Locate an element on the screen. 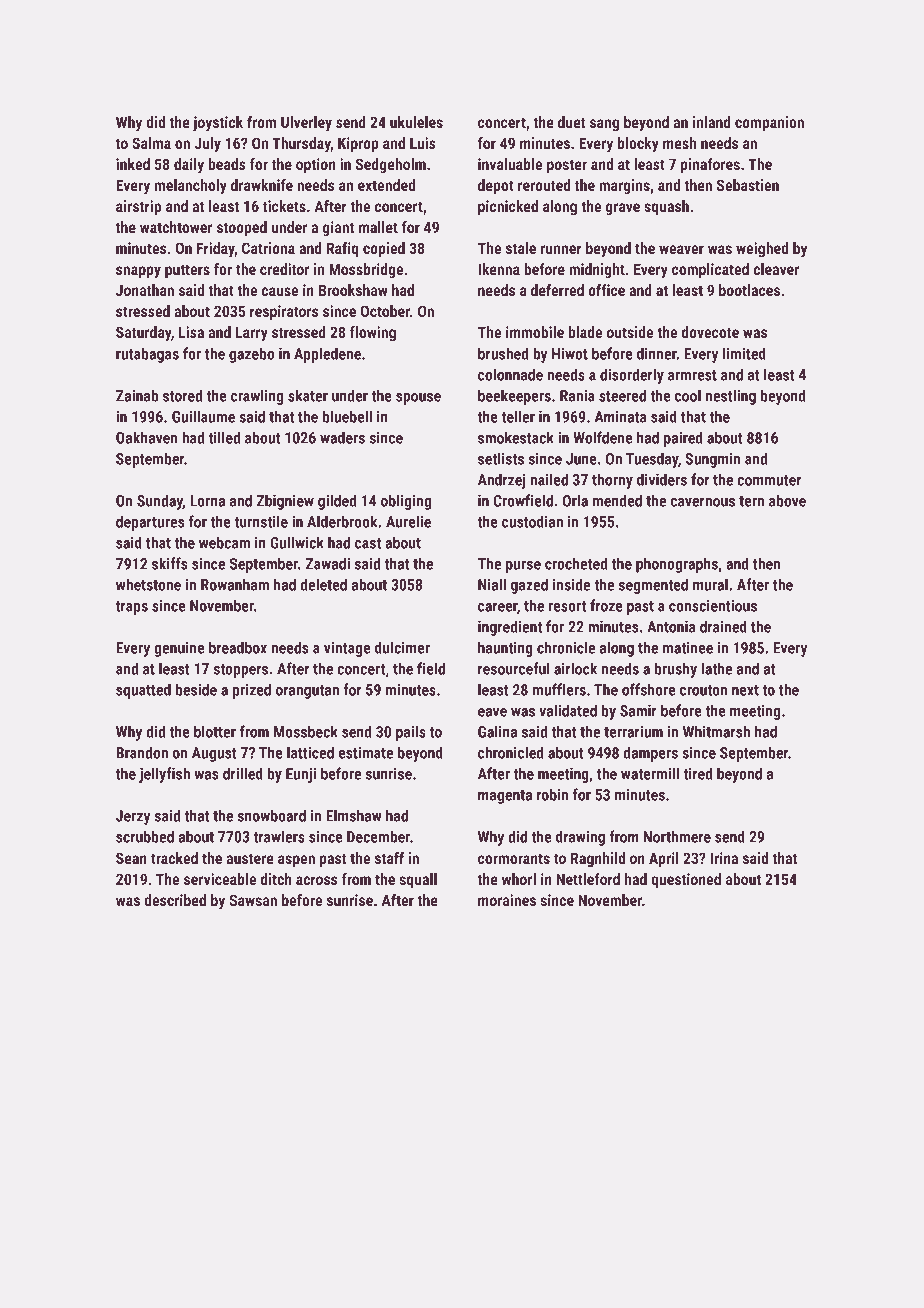 This screenshot has height=1308, width=924. genuine is located at coordinates (179, 649).
